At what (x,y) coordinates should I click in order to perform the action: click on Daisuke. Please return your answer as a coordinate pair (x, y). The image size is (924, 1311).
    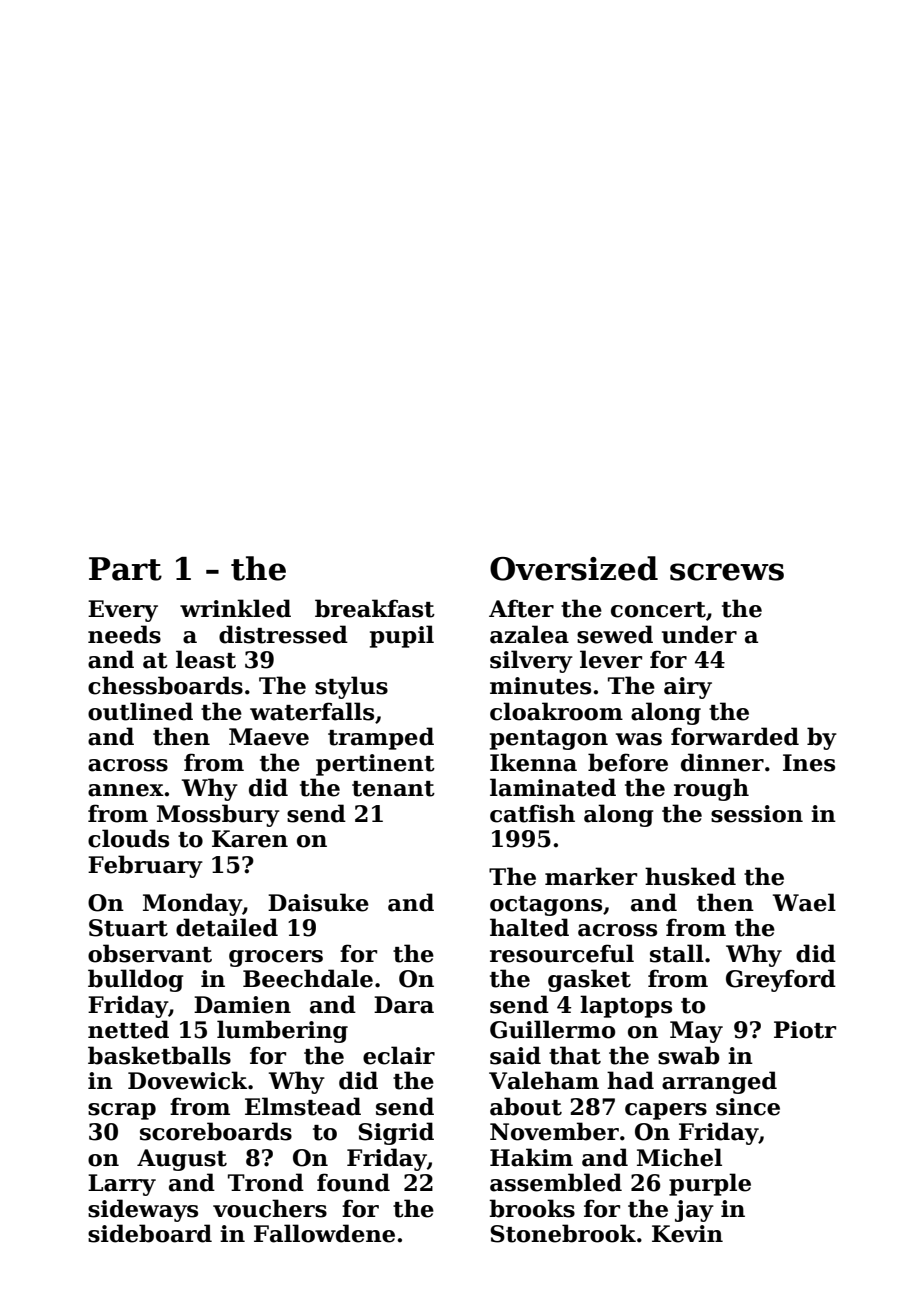
    Looking at the image, I should click on (318, 902).
